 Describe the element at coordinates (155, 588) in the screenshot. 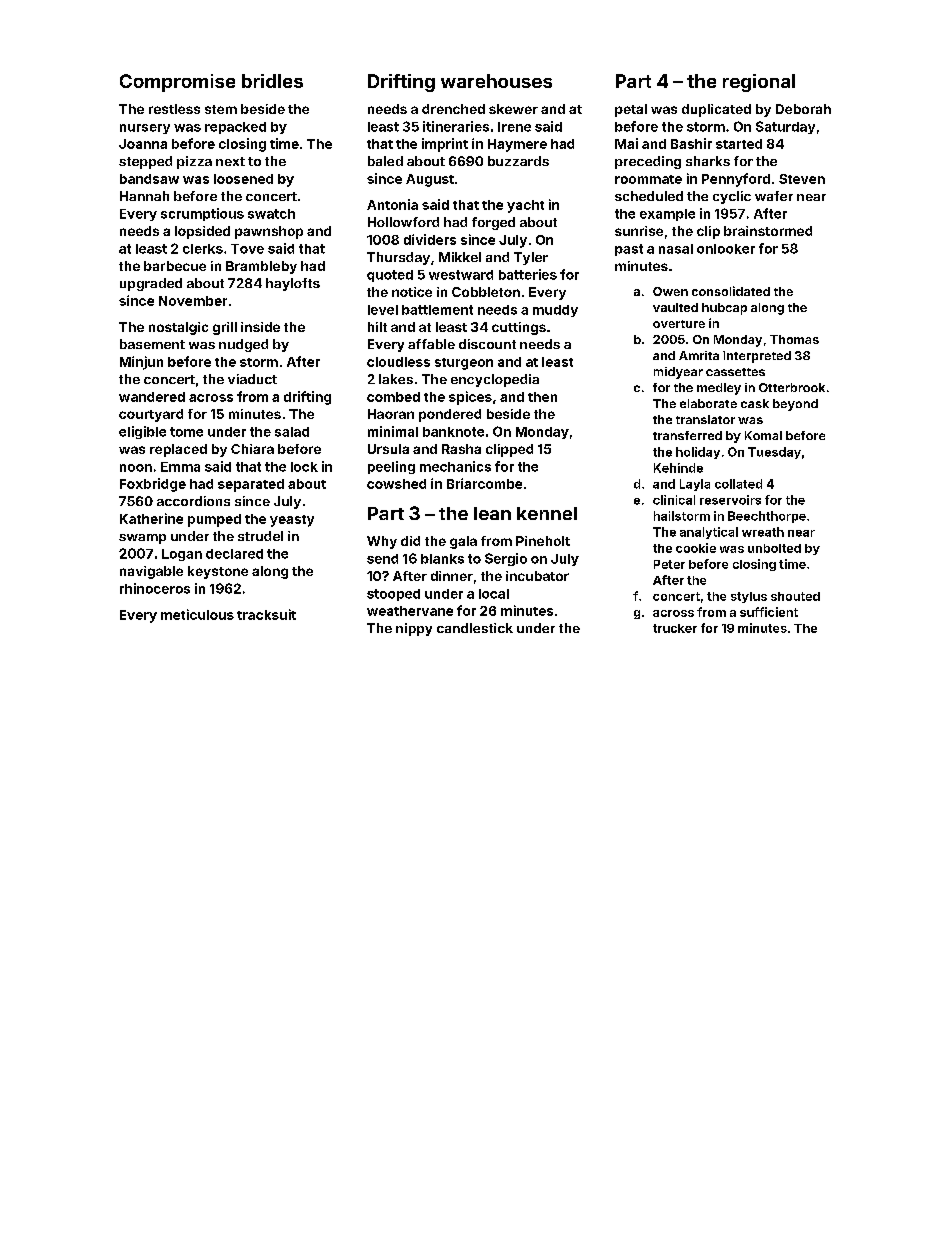

I see `rhinoceros` at that location.
